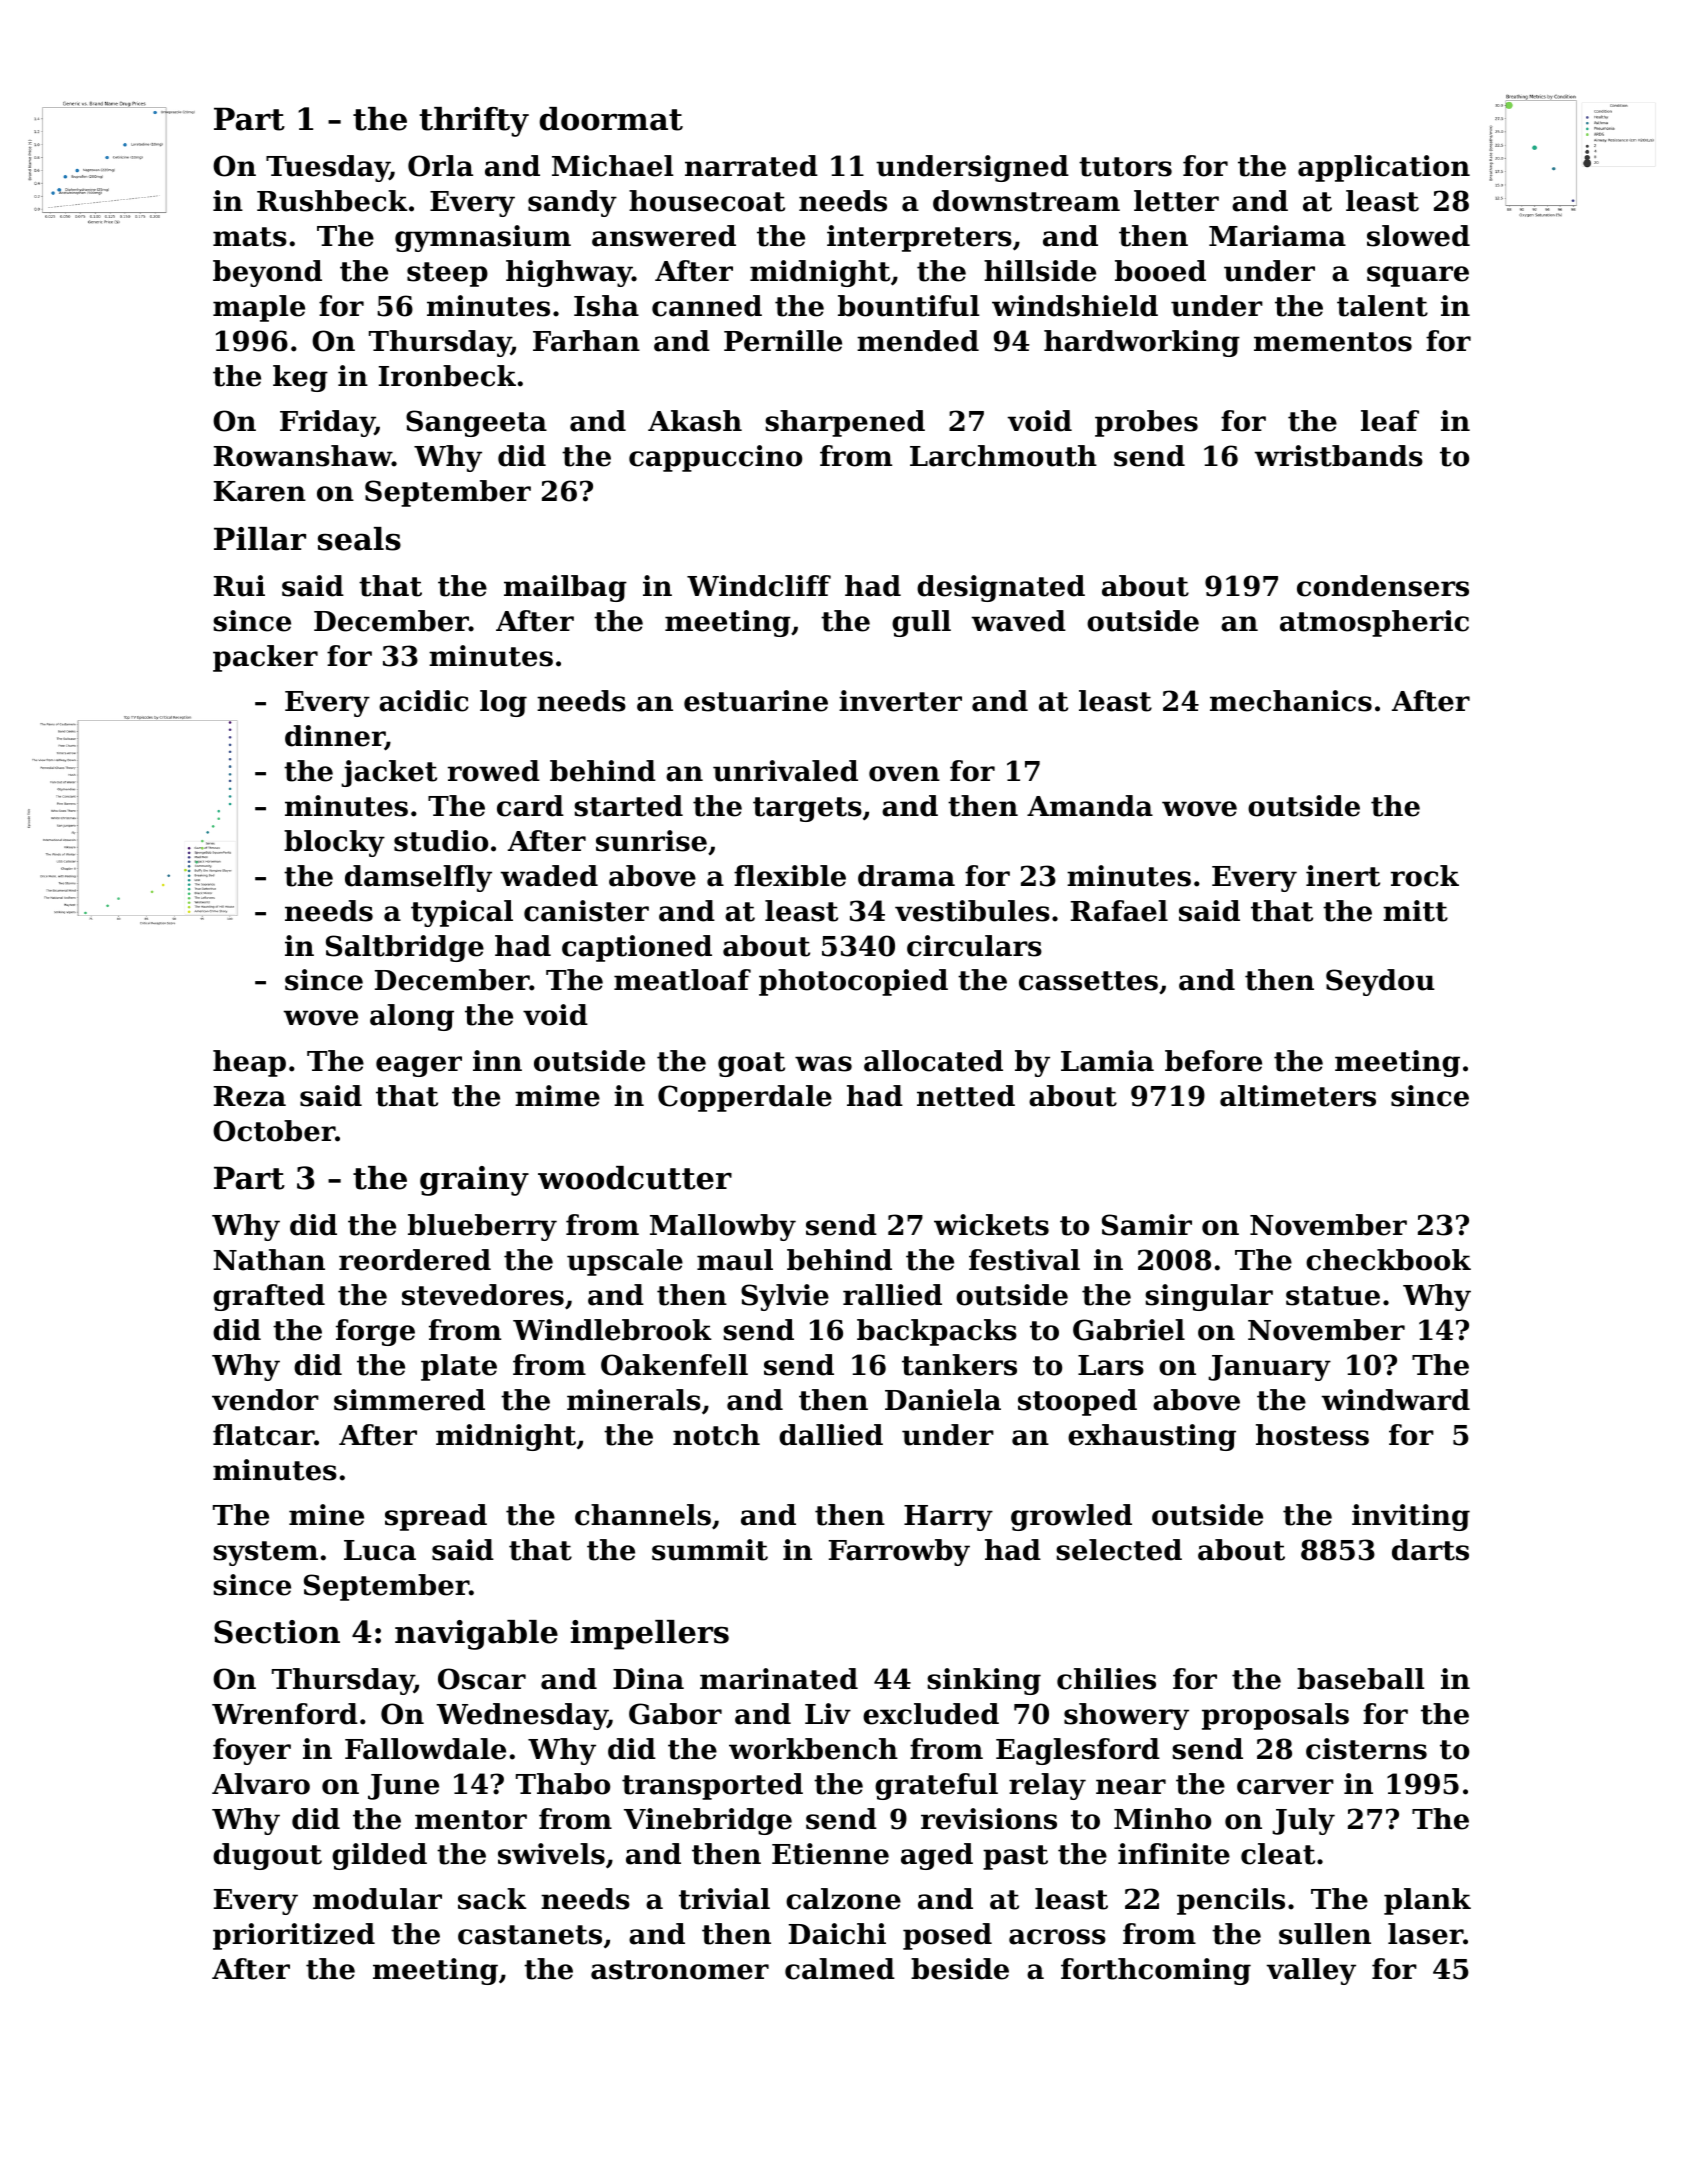 This image has width=1683, height=2178. What do you see at coordinates (459, 1367) in the image?
I see `plate` at bounding box center [459, 1367].
